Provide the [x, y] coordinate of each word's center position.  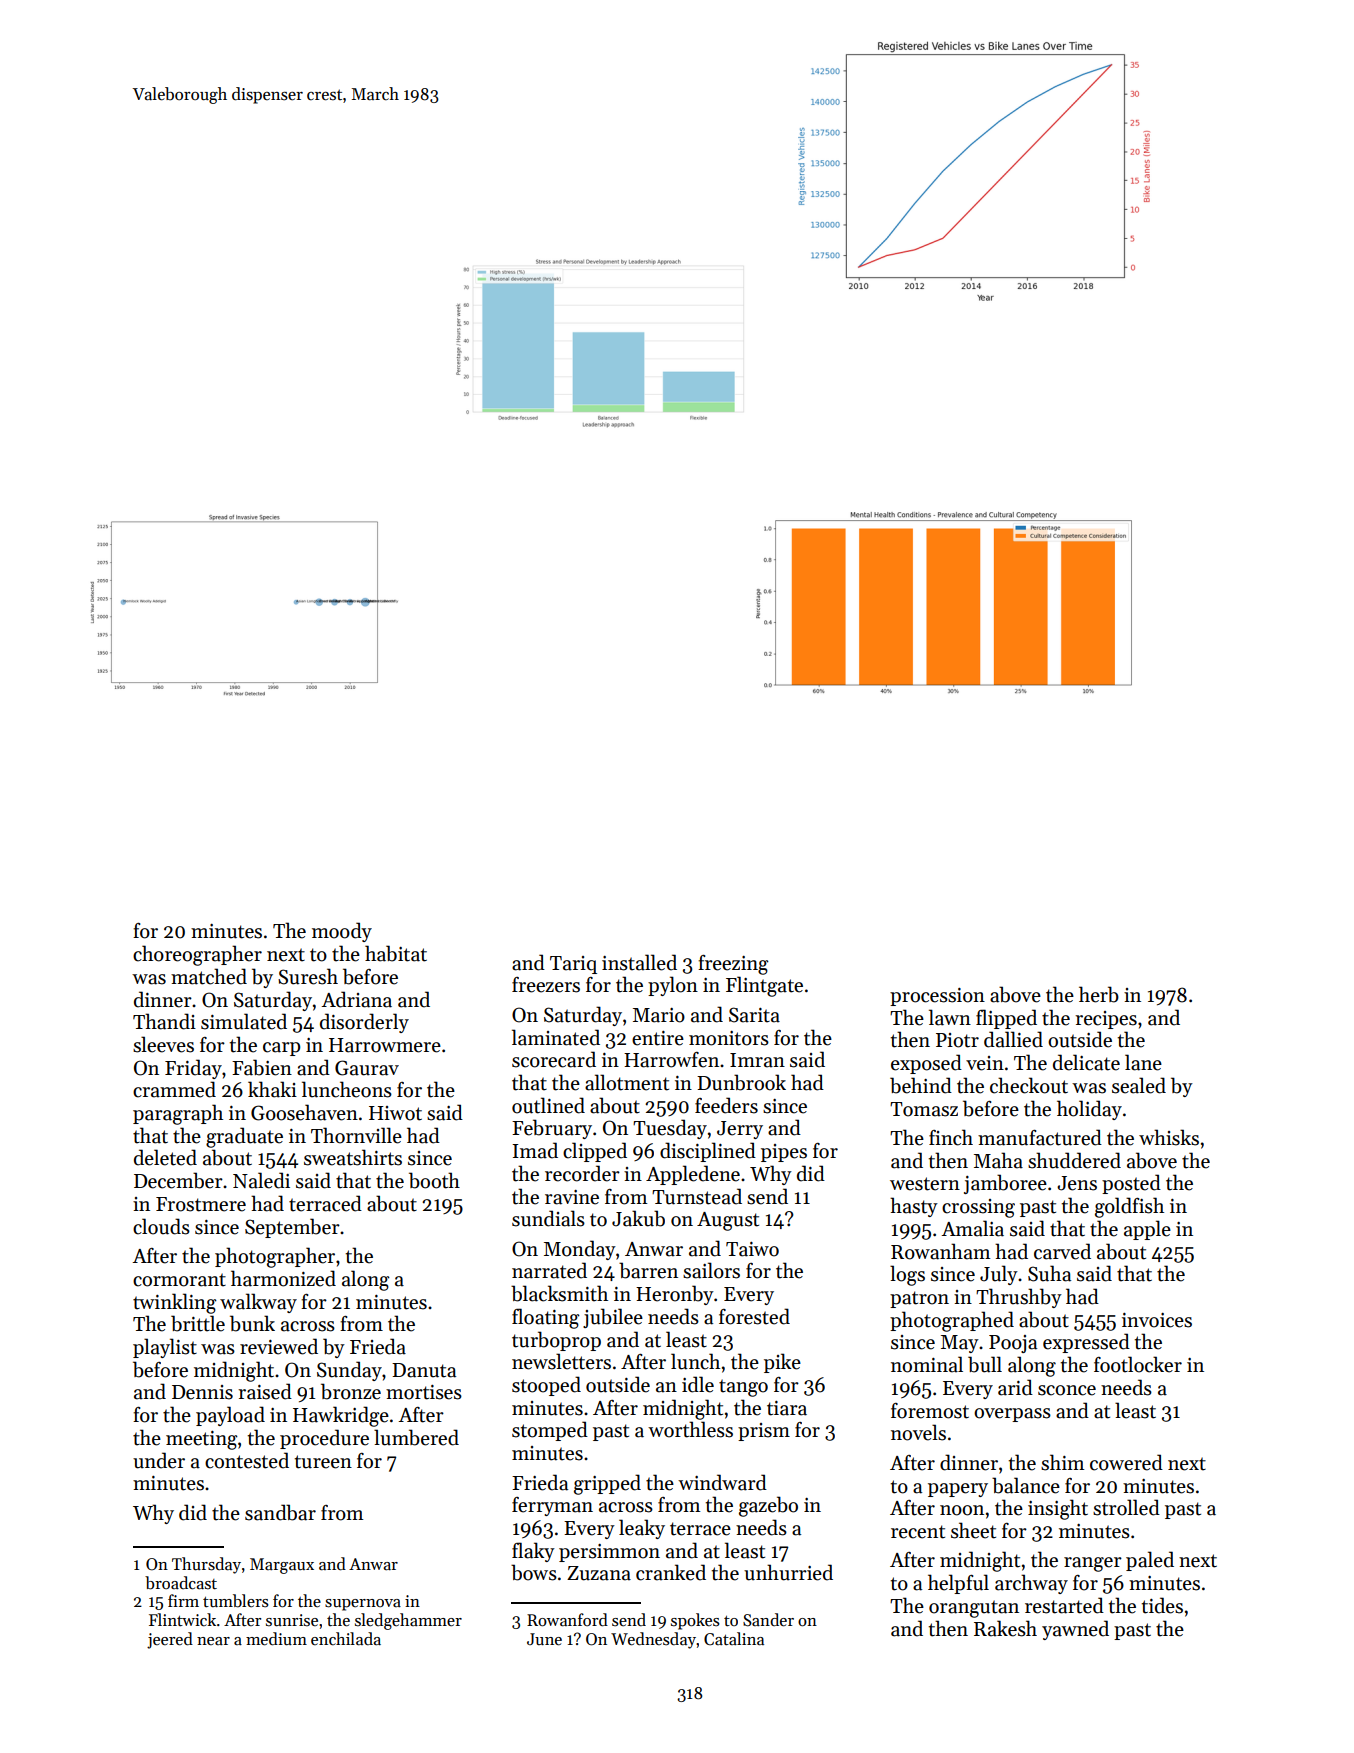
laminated [556, 1037]
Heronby [675, 1295]
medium [276, 1639]
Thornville [356, 1135]
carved [1062, 1251]
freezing [733, 965]
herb [1099, 994]
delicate [1086, 1062]
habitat [396, 953]
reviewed [279, 1346]
